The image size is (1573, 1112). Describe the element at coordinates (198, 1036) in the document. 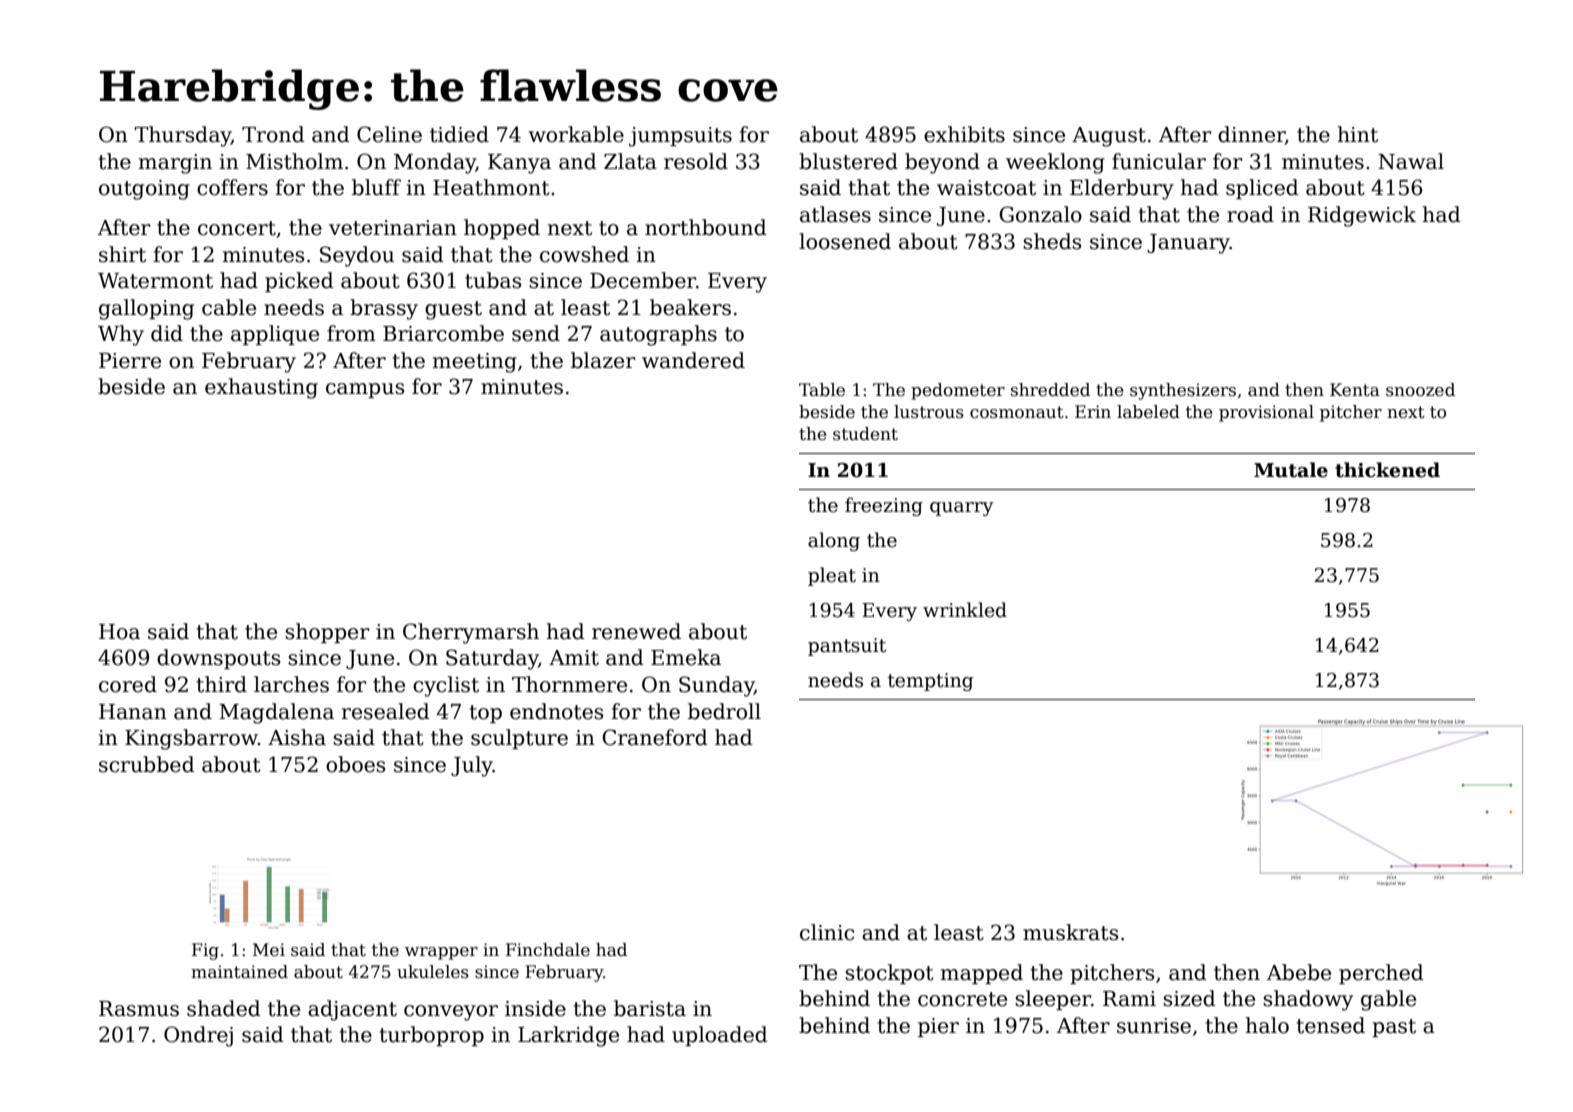

I see `Ondrej` at that location.
